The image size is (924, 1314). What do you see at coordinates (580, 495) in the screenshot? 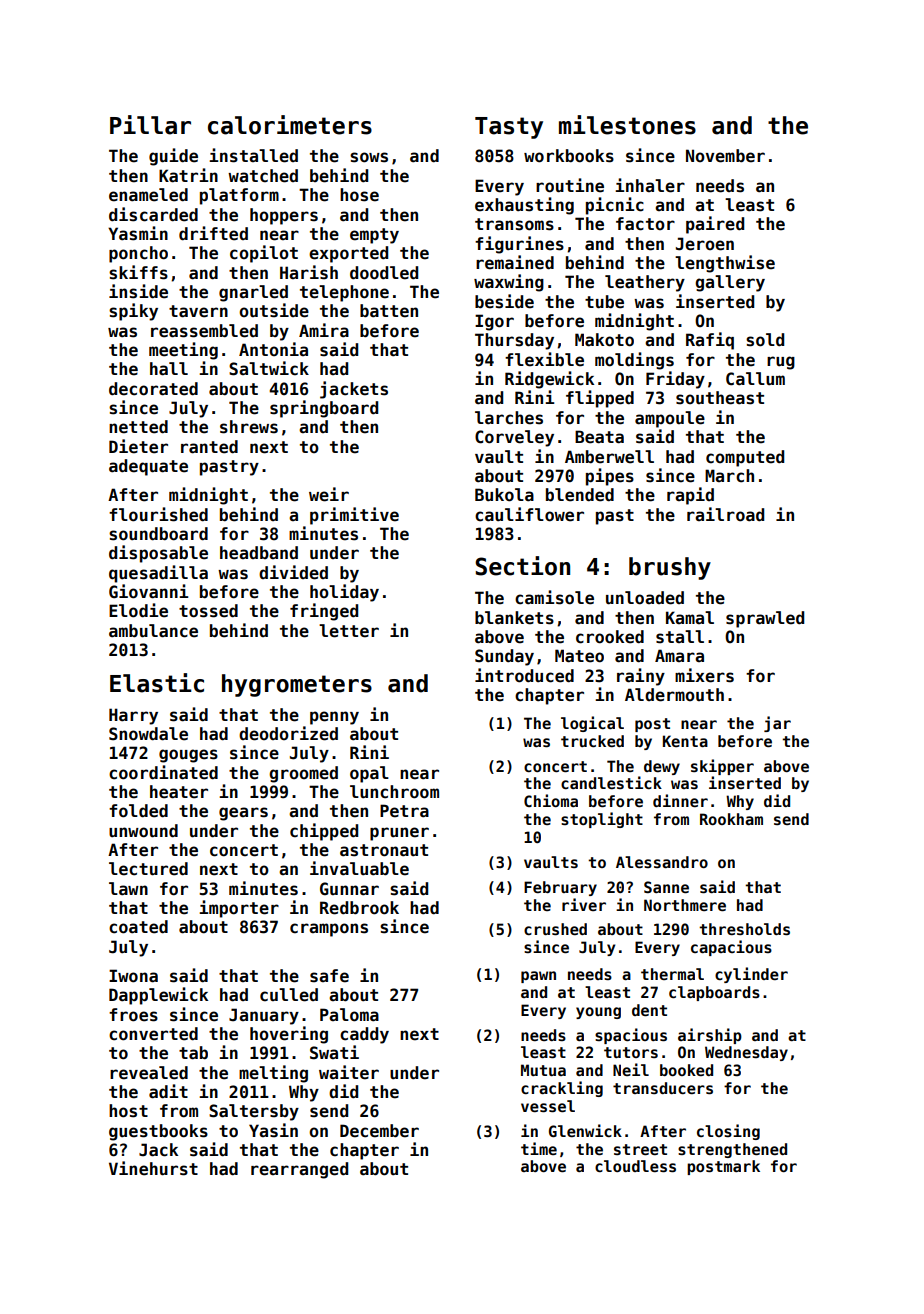
I see `blended` at bounding box center [580, 495].
